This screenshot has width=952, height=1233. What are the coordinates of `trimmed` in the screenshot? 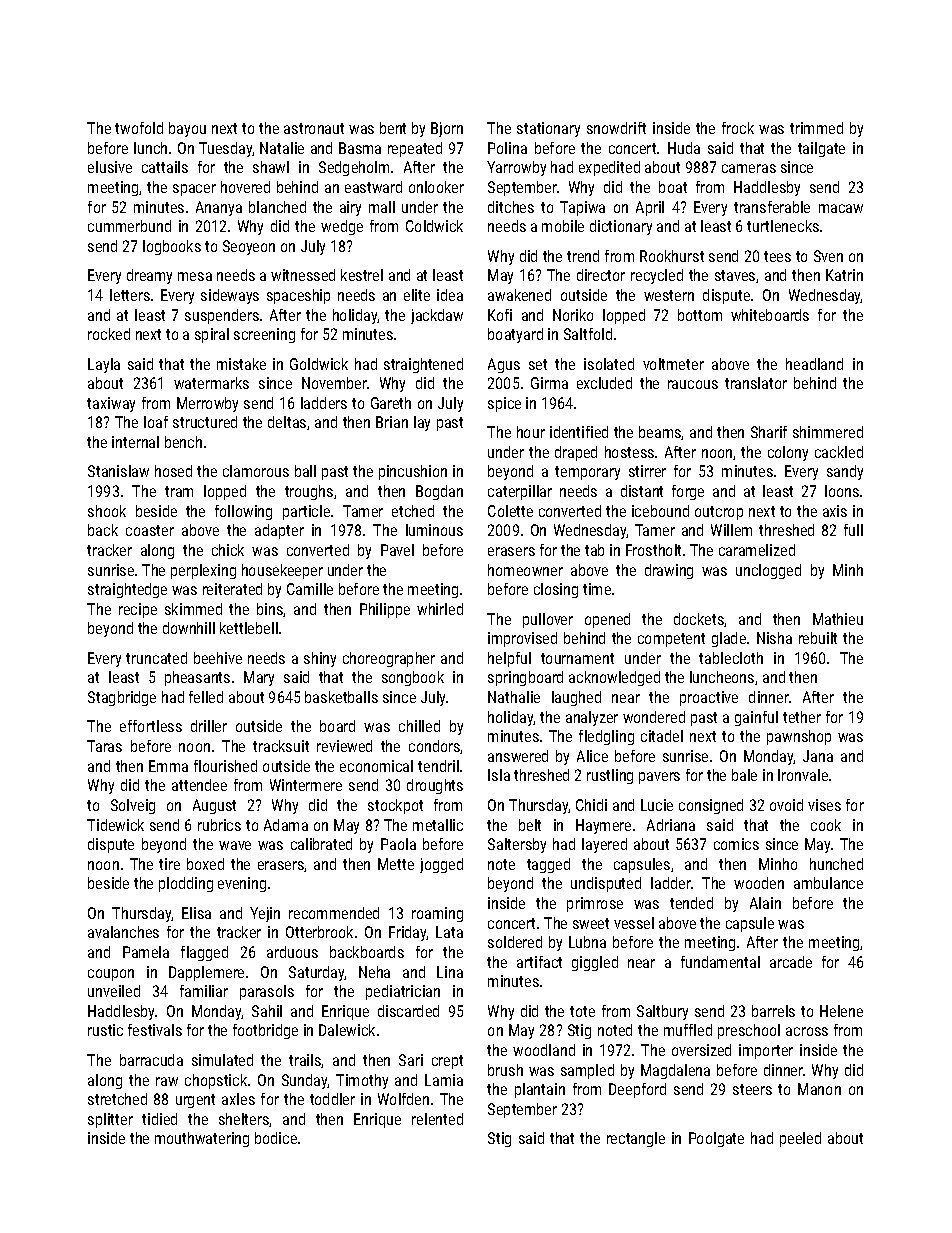 It's located at (816, 128).
